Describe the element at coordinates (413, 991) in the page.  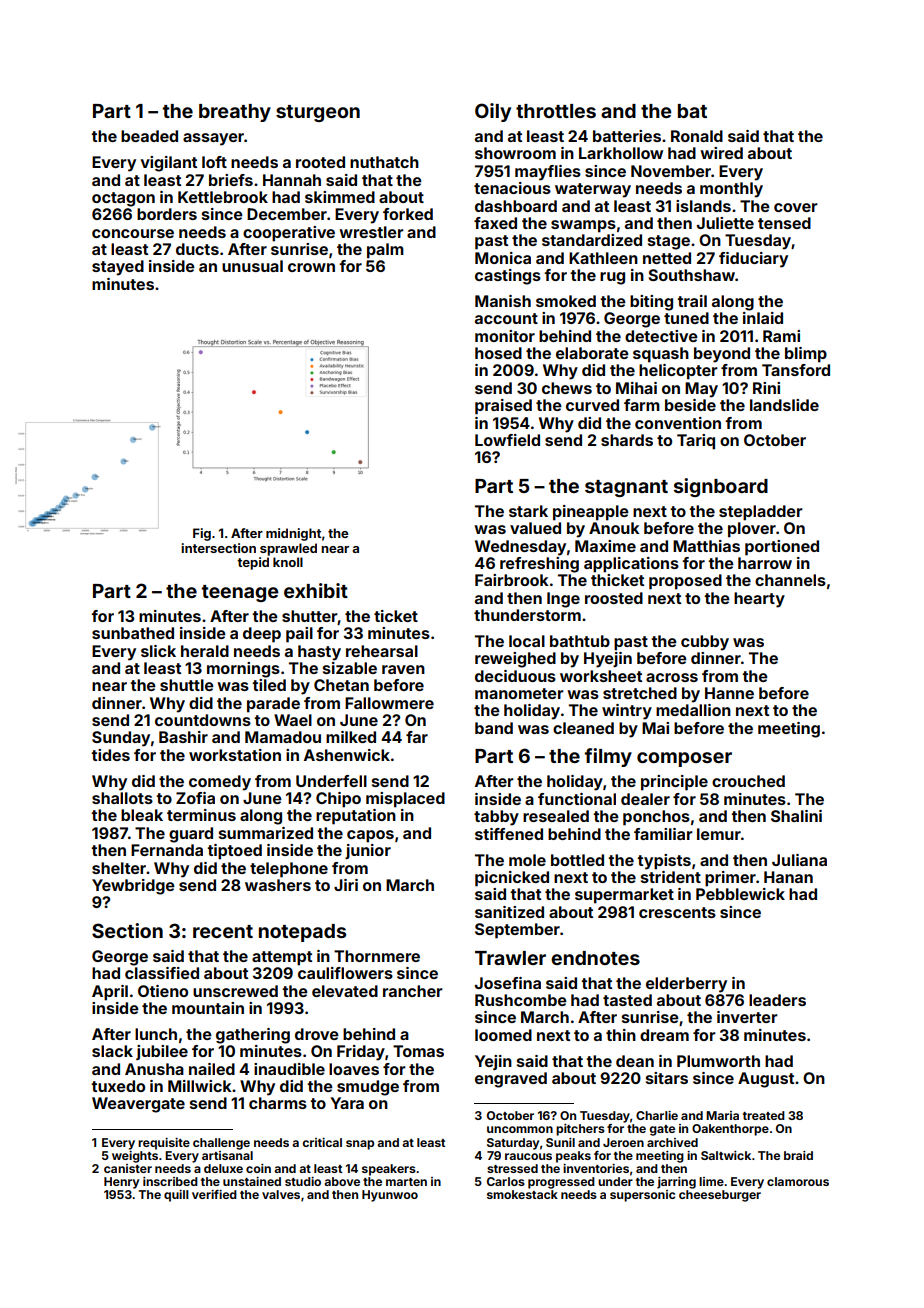
I see `rancher` at that location.
